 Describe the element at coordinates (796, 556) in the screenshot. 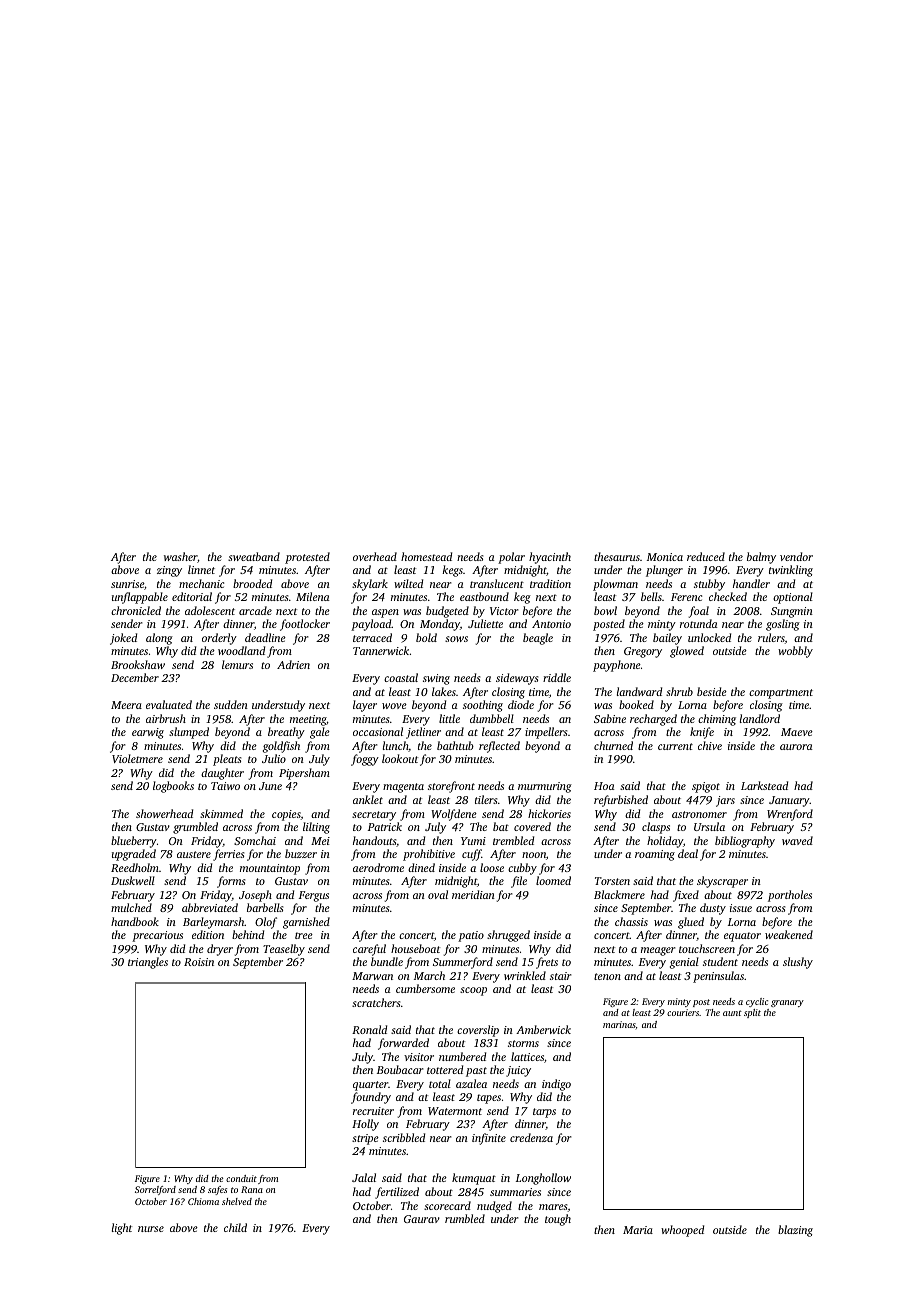

I see `vendor` at that location.
